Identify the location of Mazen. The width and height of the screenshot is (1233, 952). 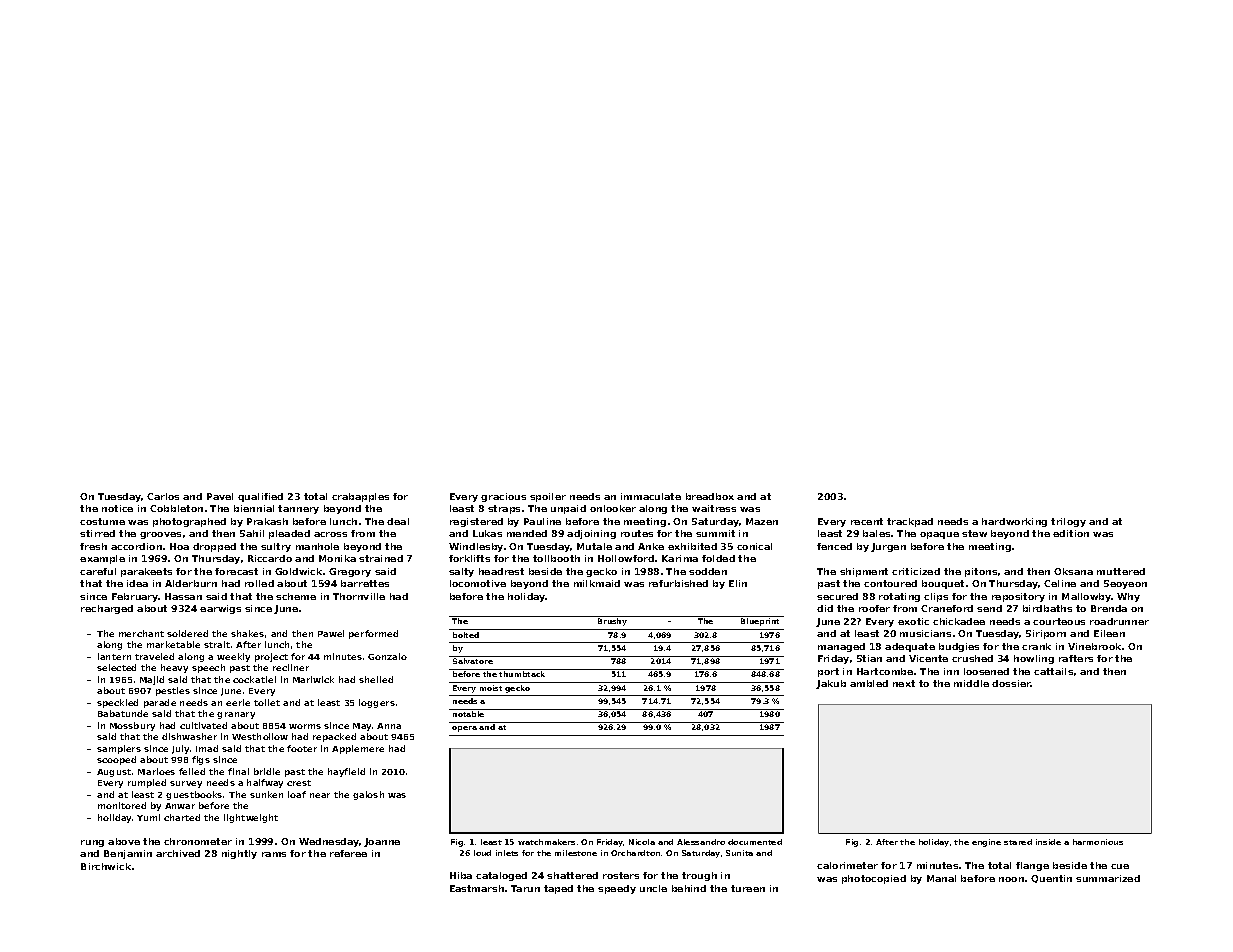
(762, 521).
